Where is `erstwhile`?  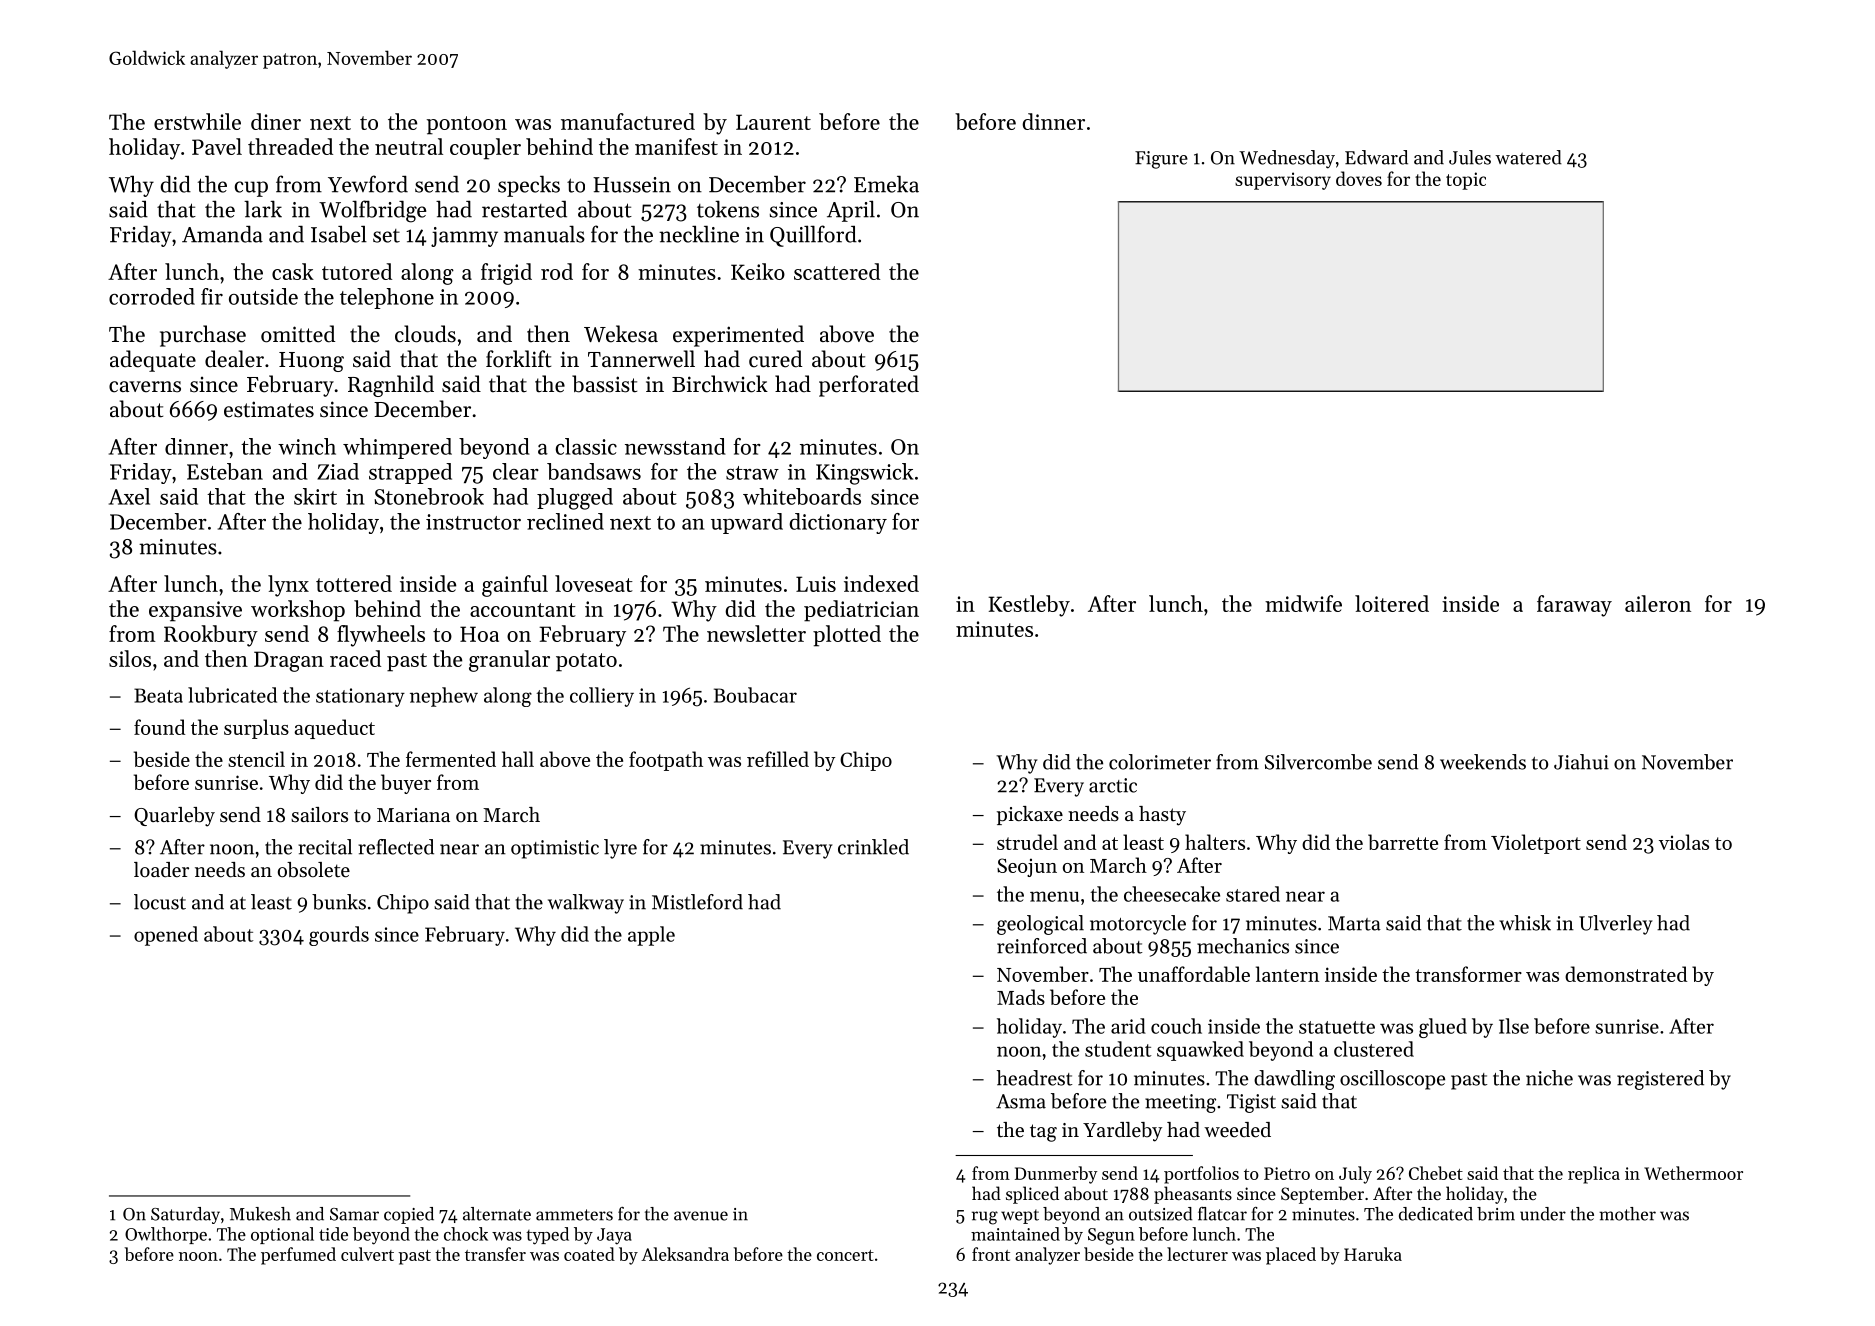
erstwhile is located at coordinates (197, 121).
